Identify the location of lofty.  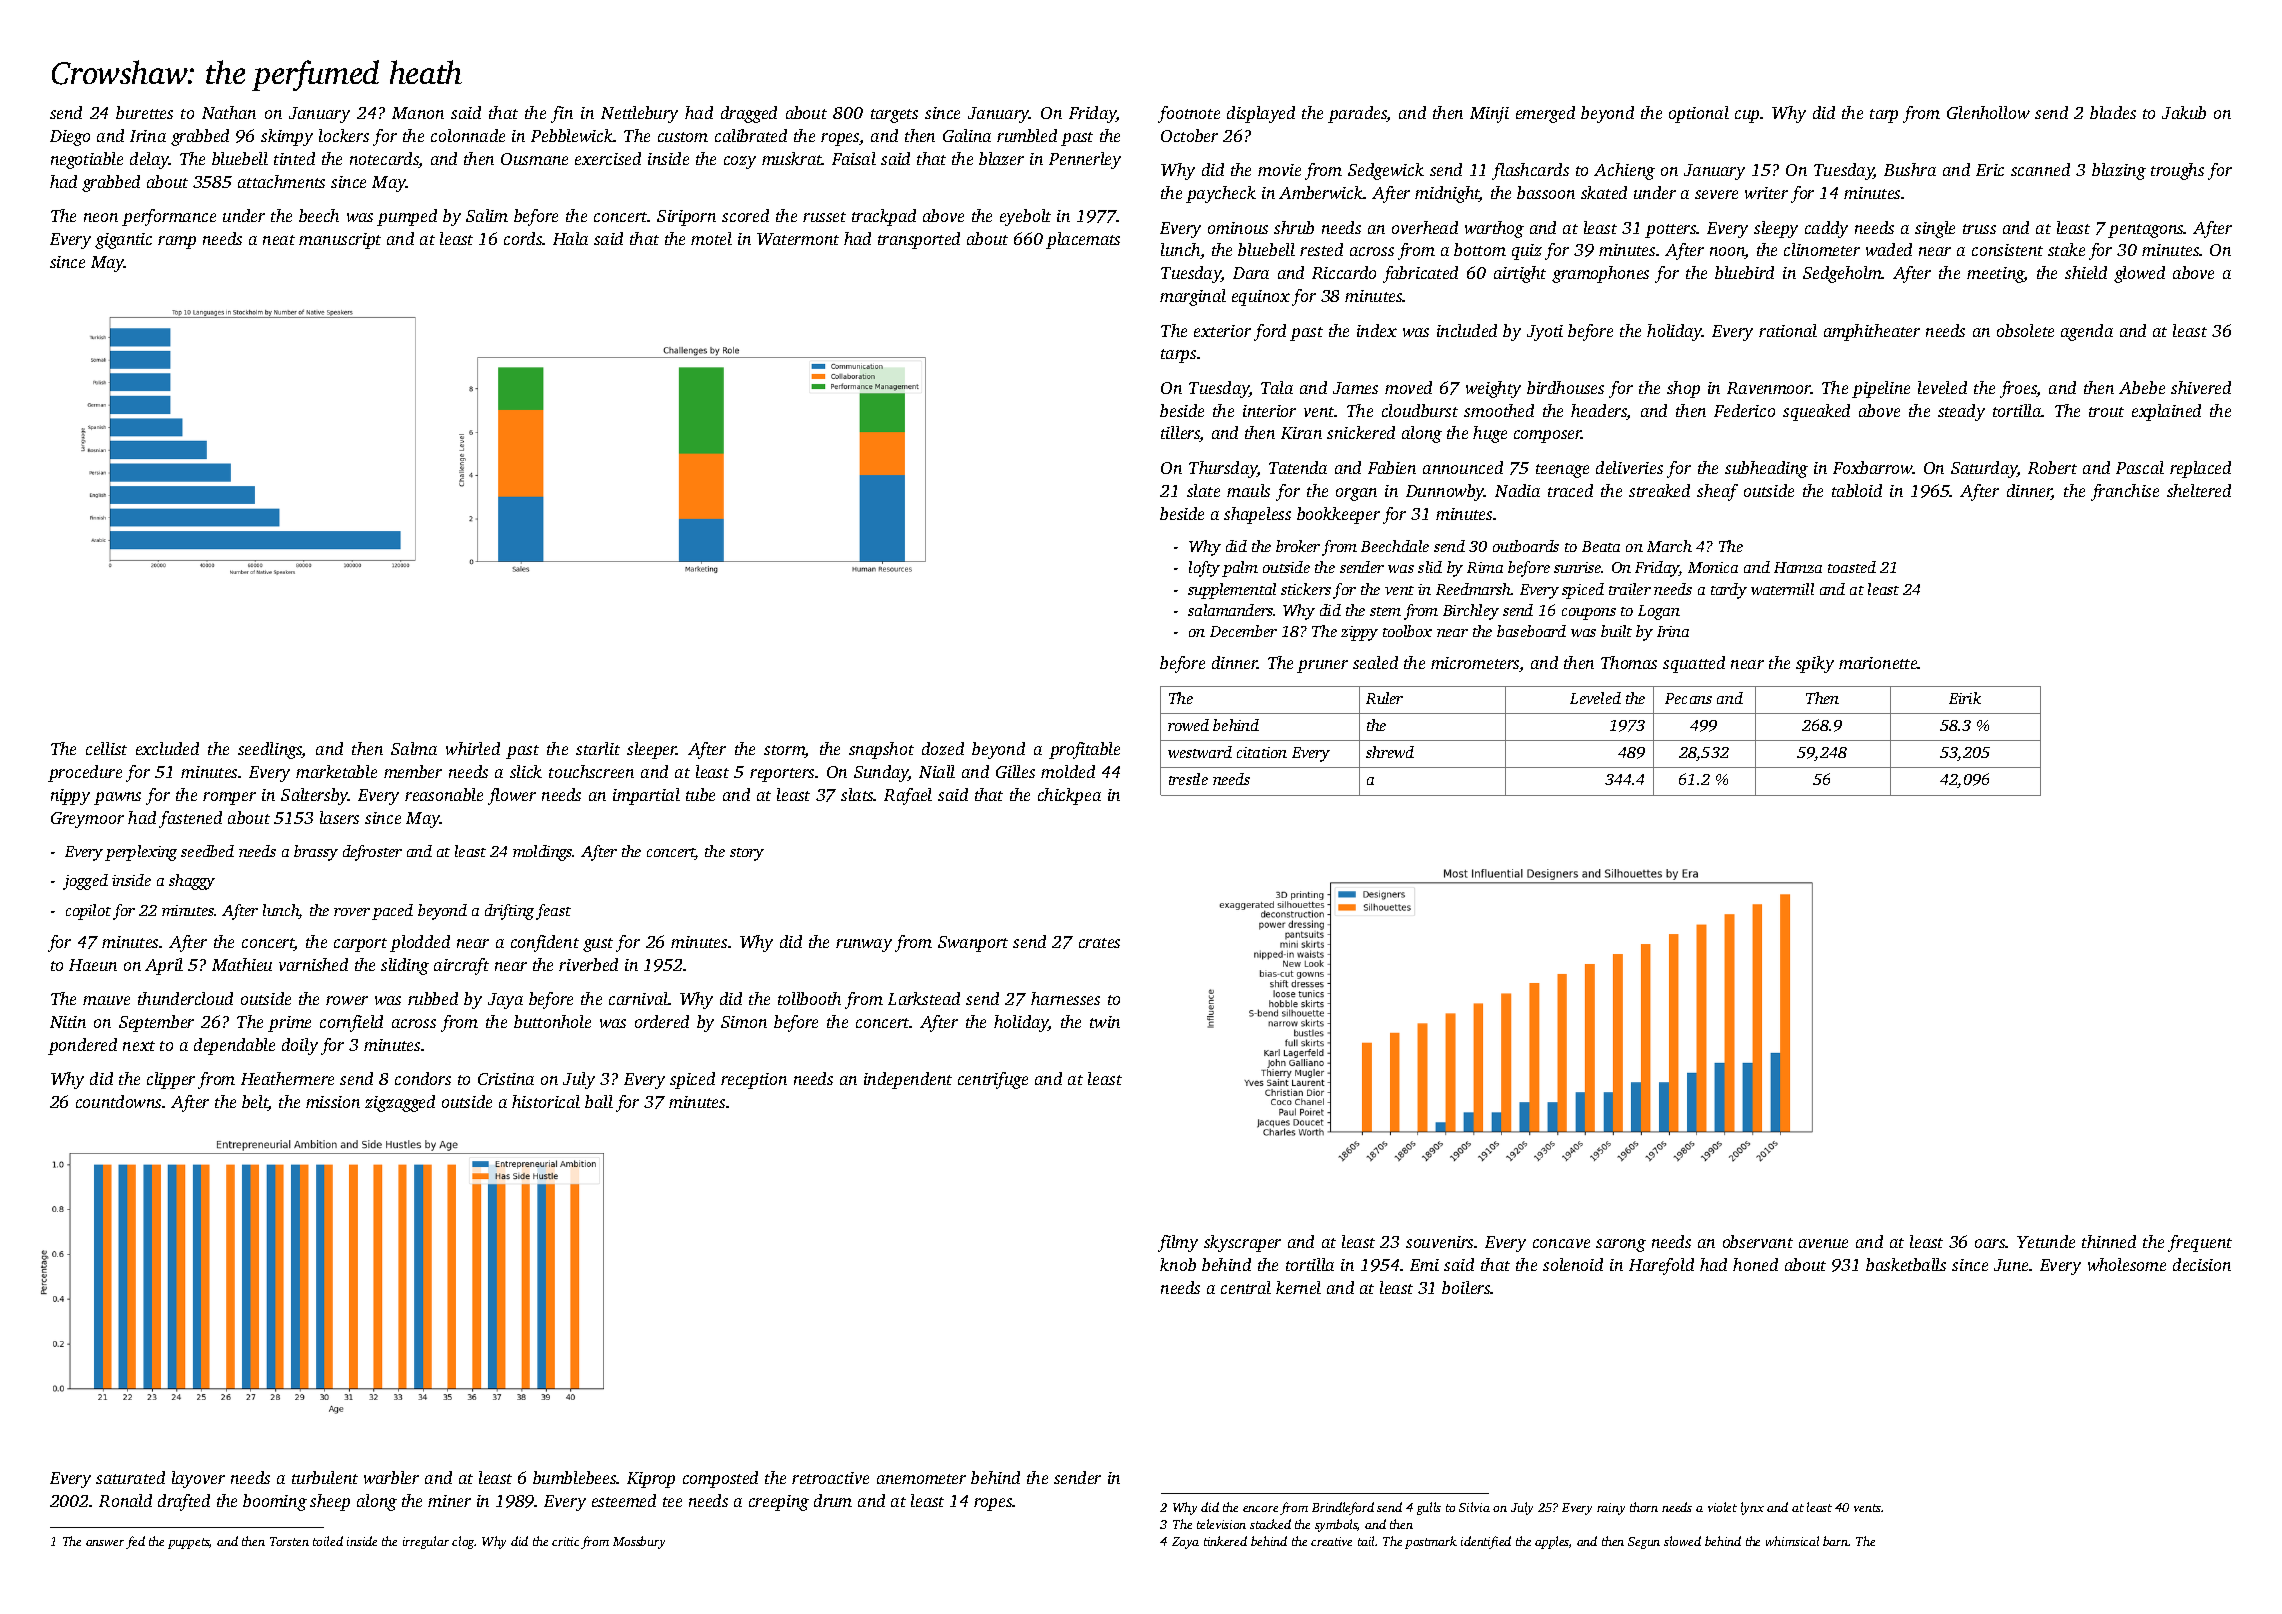
(1204, 569).
